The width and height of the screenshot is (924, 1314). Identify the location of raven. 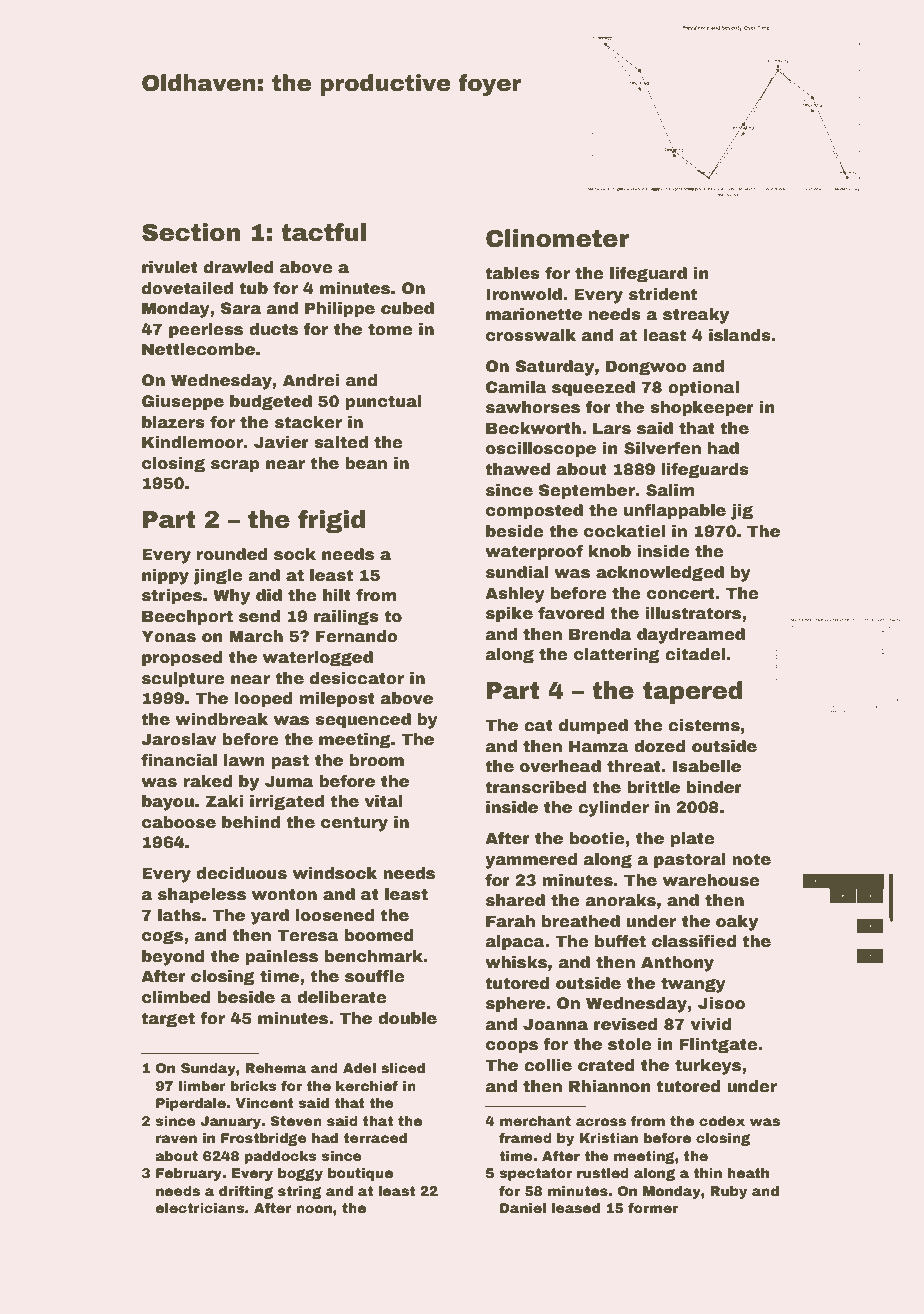
(176, 1139).
